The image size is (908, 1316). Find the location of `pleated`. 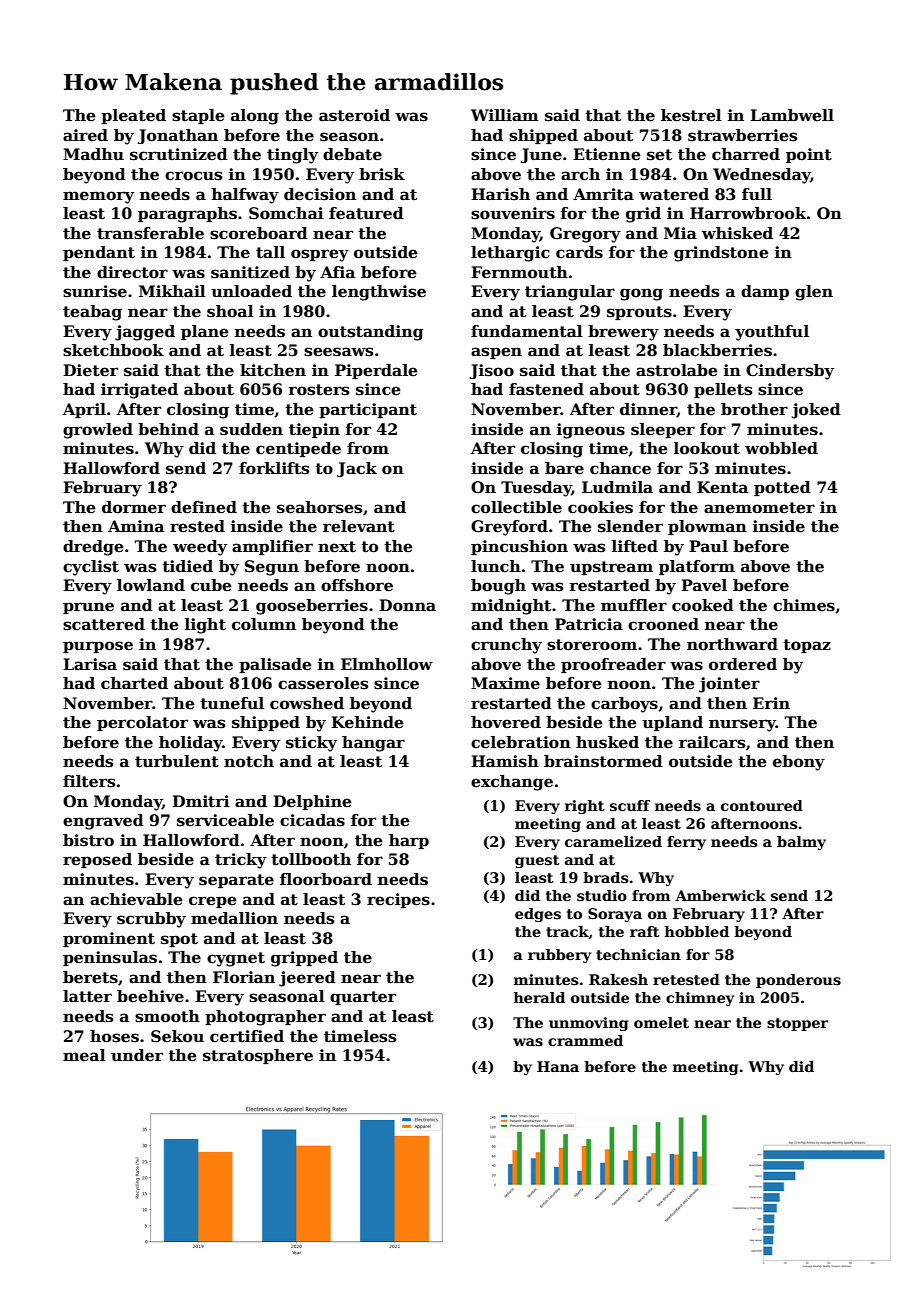

pleated is located at coordinates (133, 116).
